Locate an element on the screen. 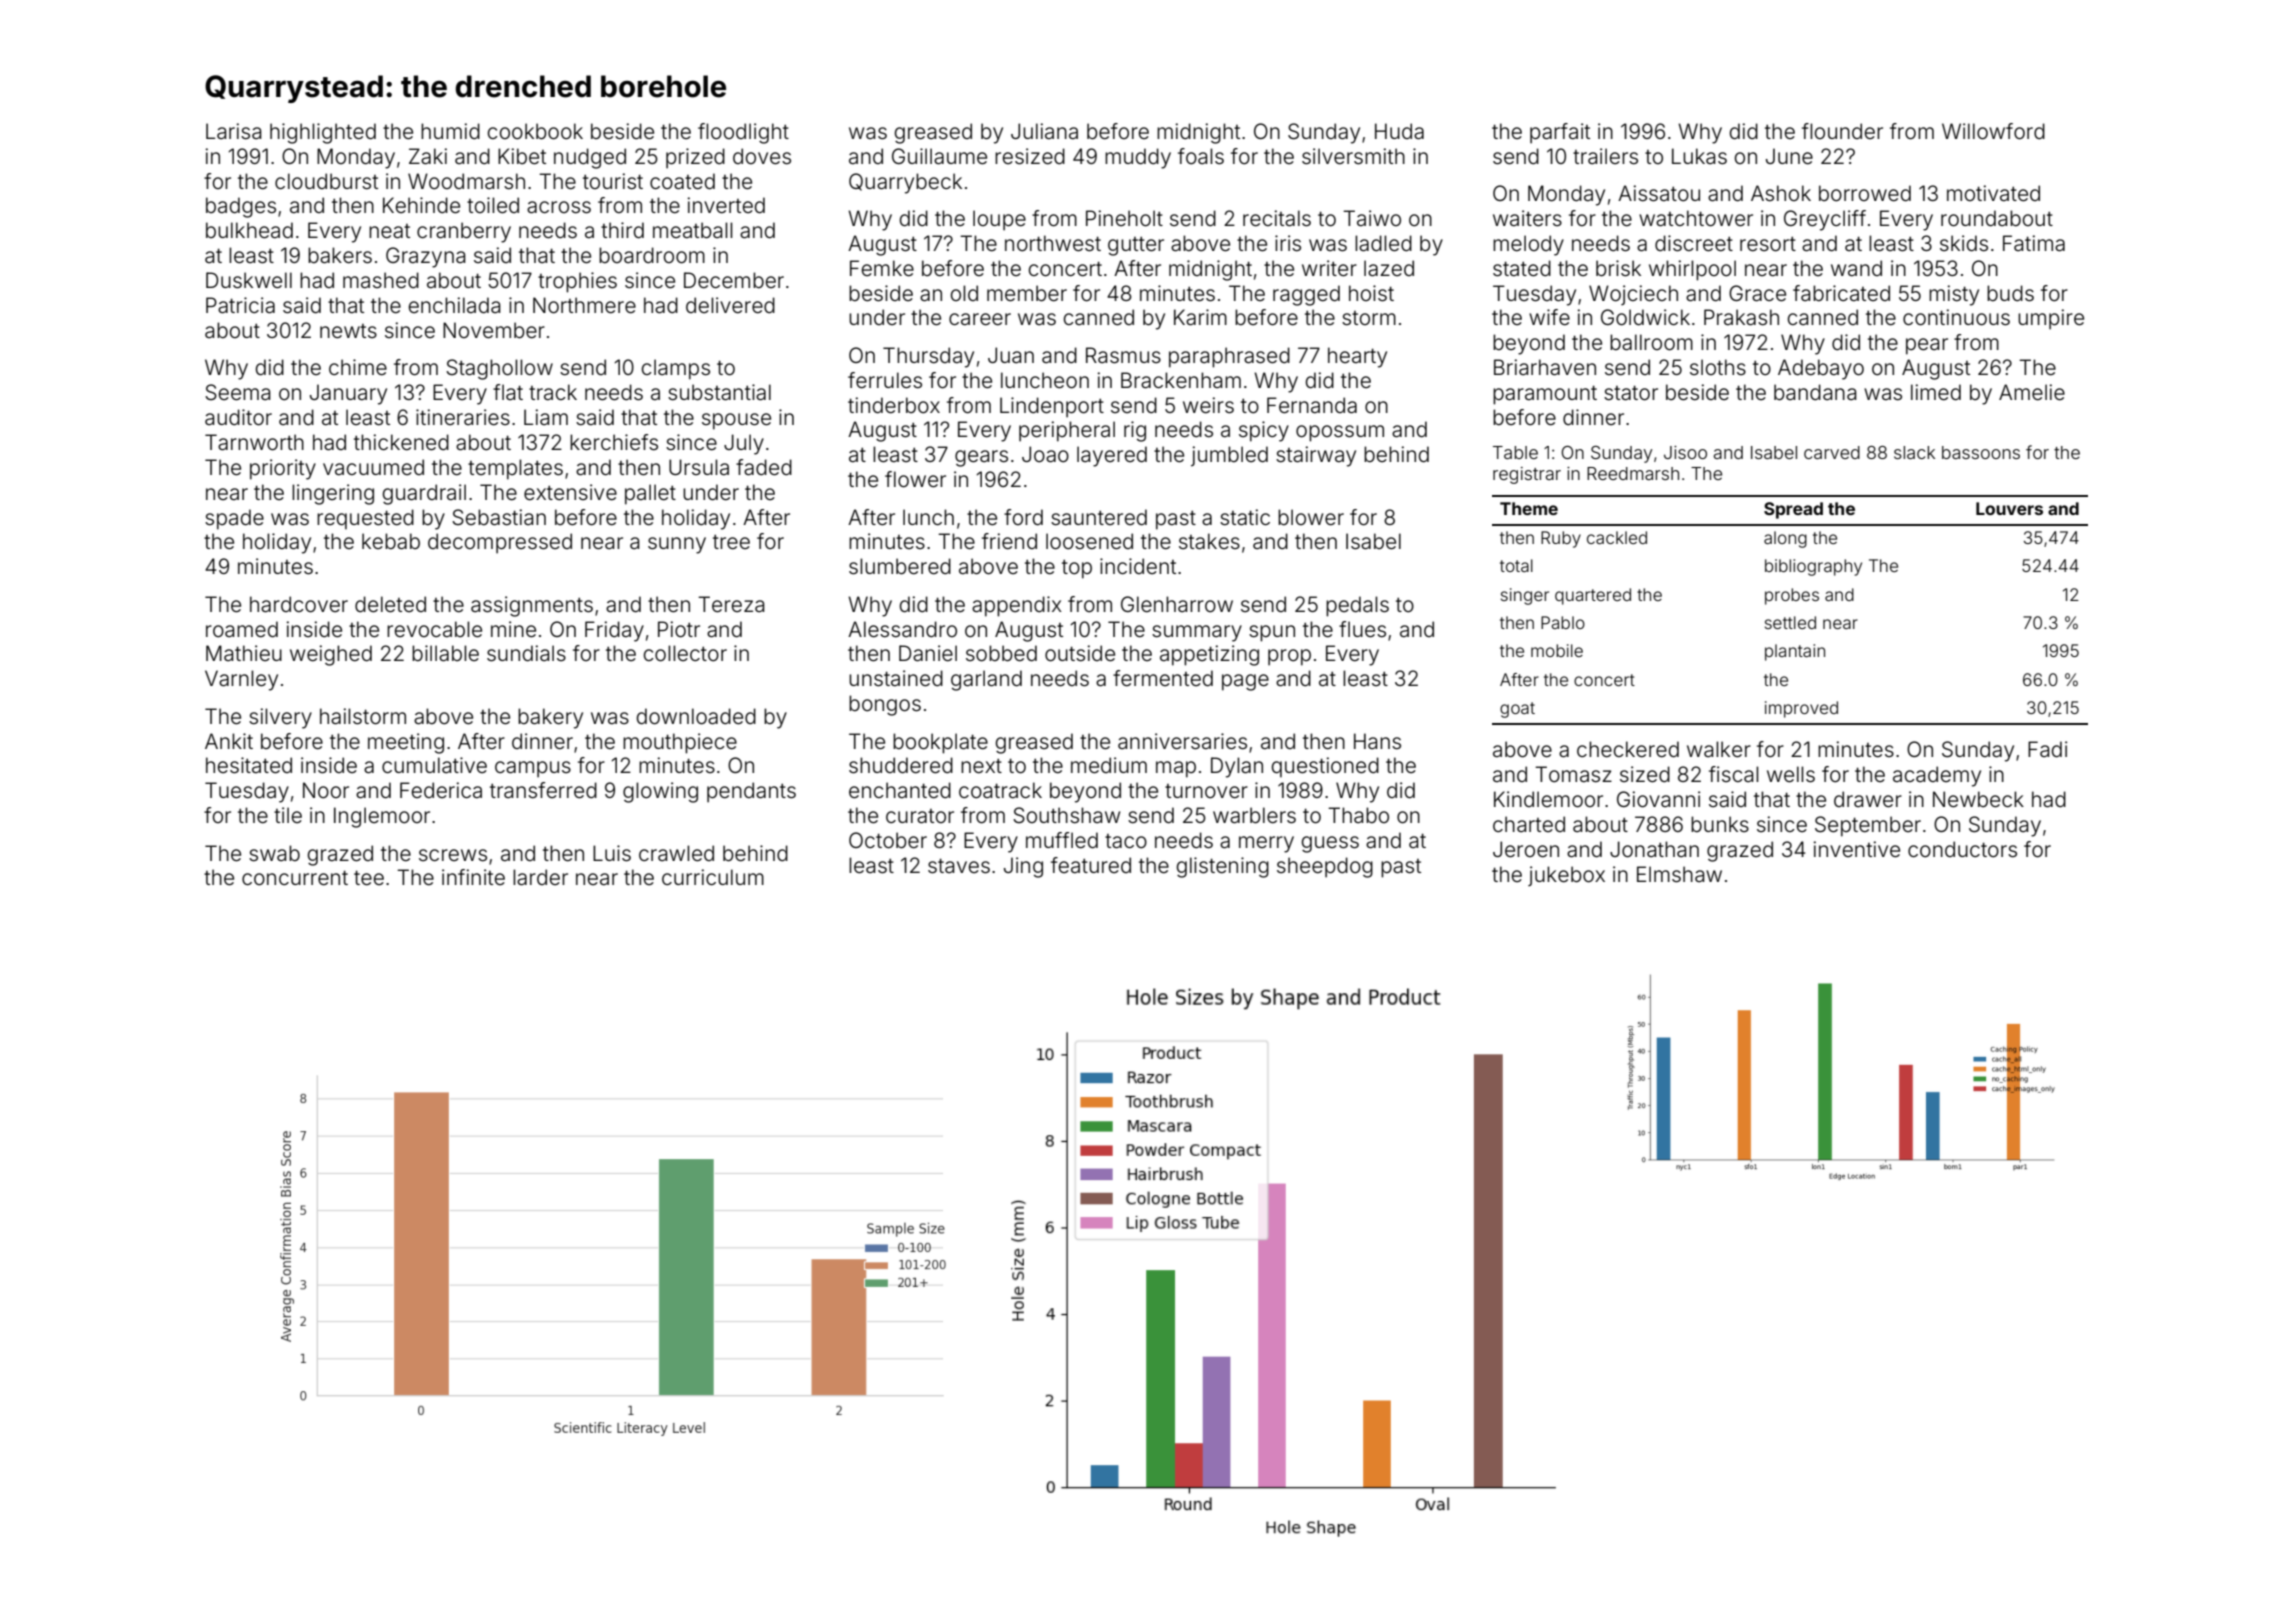 Image resolution: width=2292 pixels, height=1620 pixels. Noor is located at coordinates (326, 790).
